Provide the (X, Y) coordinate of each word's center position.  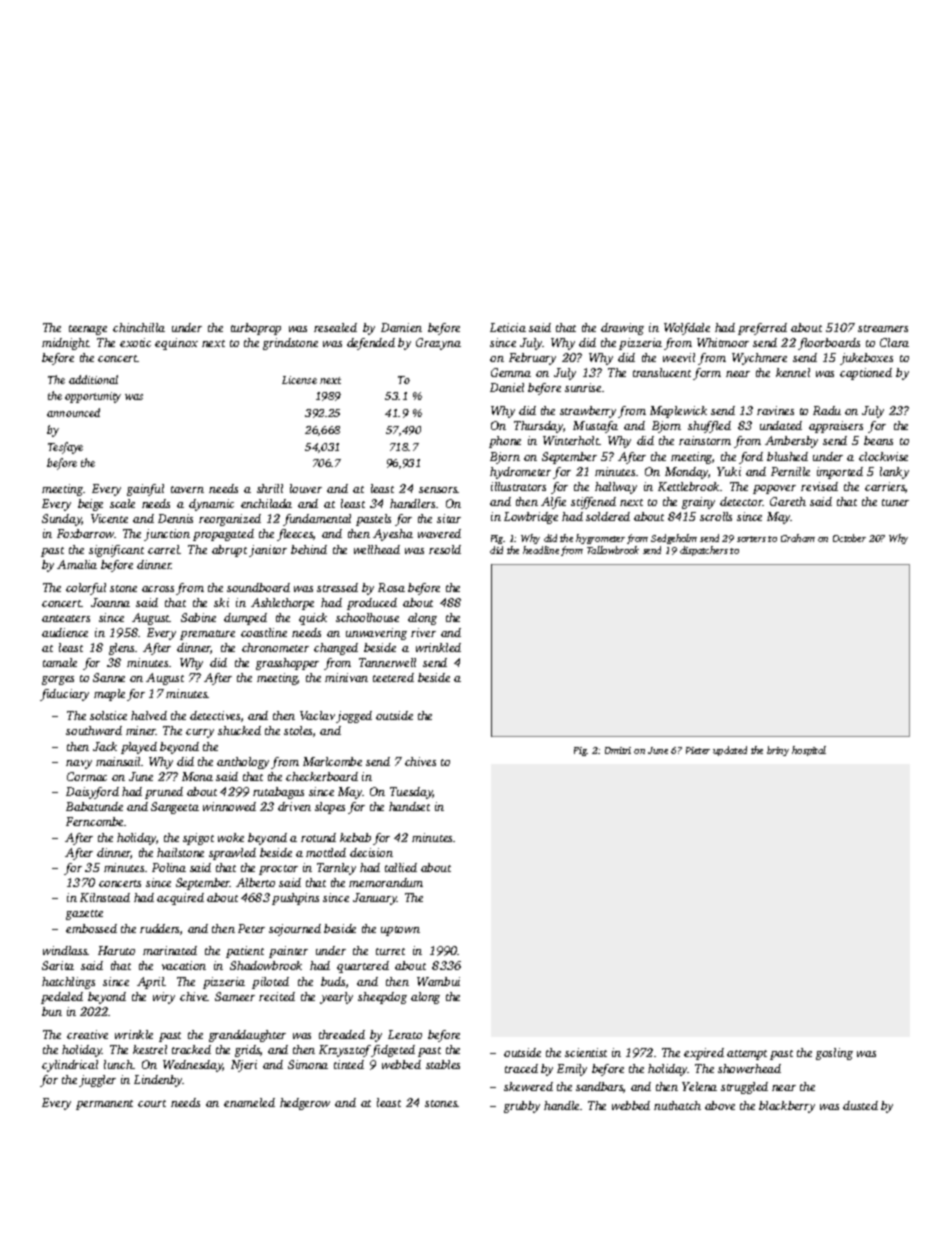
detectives (215, 715)
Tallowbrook (613, 550)
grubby (522, 1107)
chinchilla (139, 327)
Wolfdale (687, 329)
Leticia (508, 327)
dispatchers (704, 551)
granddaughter (247, 1036)
